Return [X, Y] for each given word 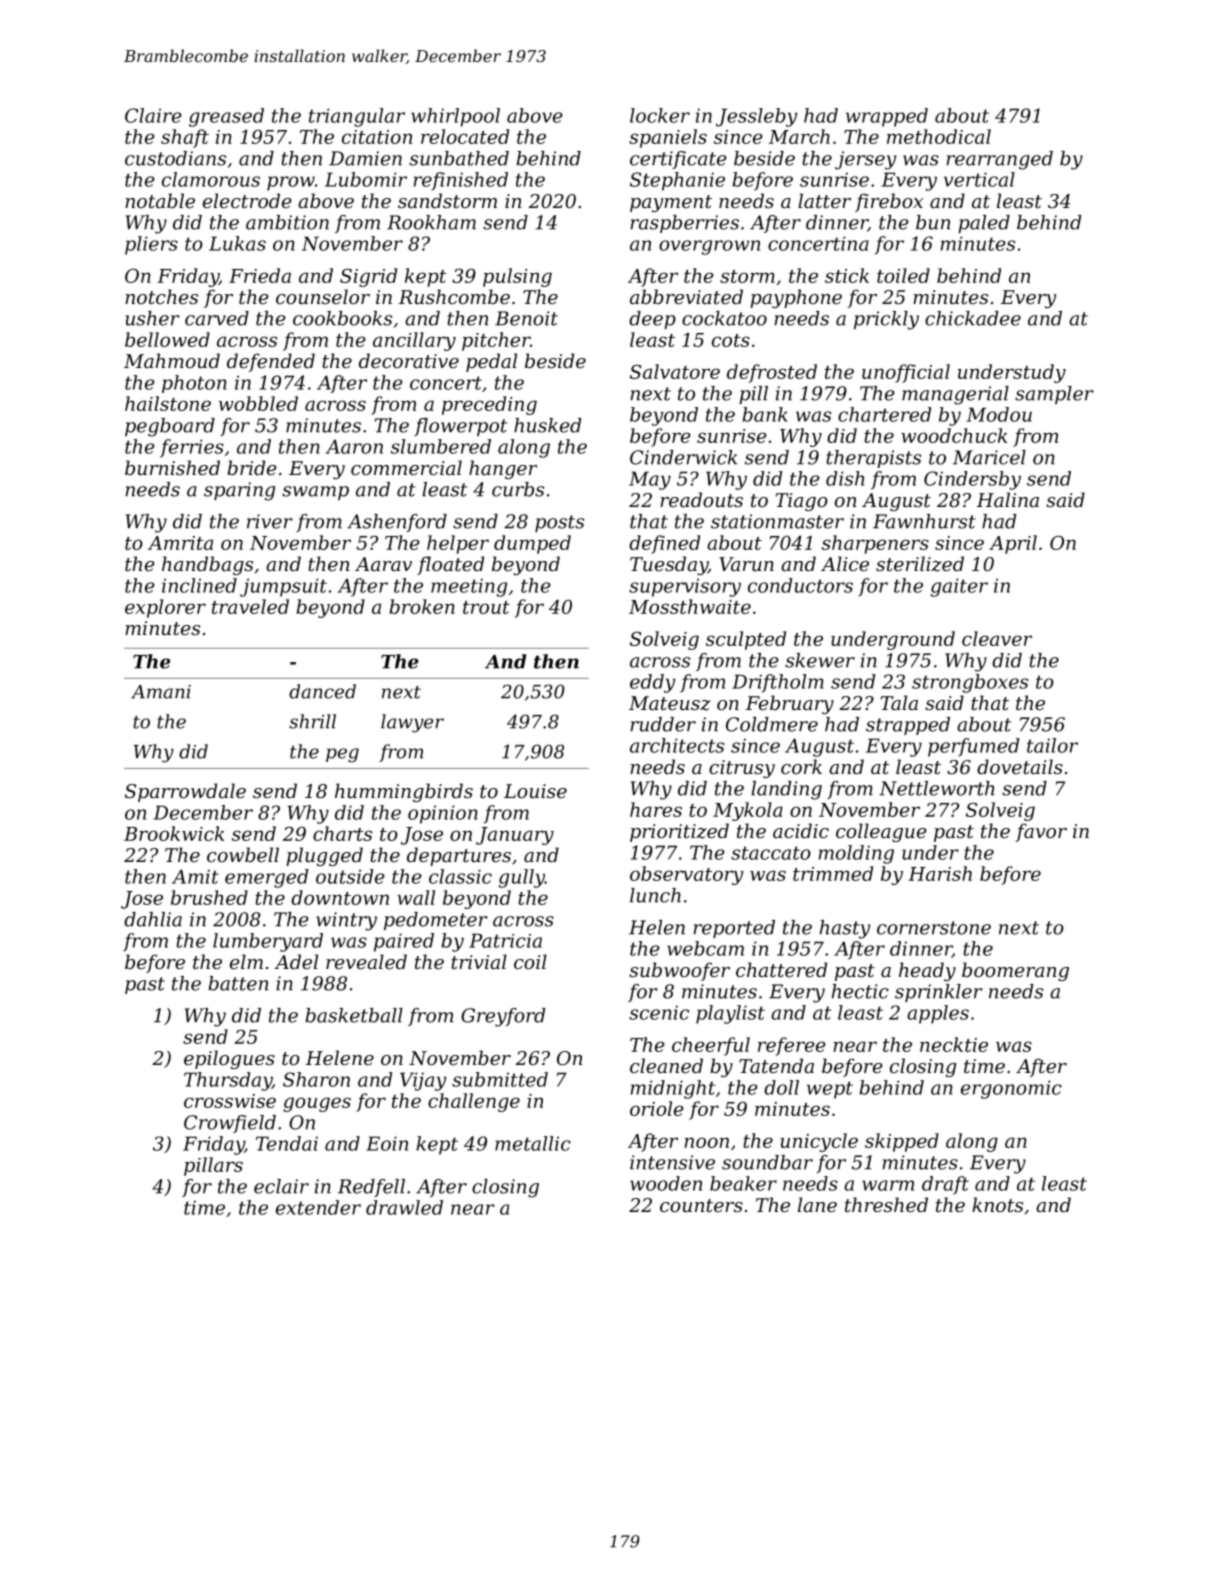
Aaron [354, 446]
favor [1041, 832]
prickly [886, 320]
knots [997, 1204]
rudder [663, 724]
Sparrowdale [185, 792]
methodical [939, 136]
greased [226, 117]
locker [660, 115]
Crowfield [230, 1124]
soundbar [767, 1162]
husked [547, 425]
